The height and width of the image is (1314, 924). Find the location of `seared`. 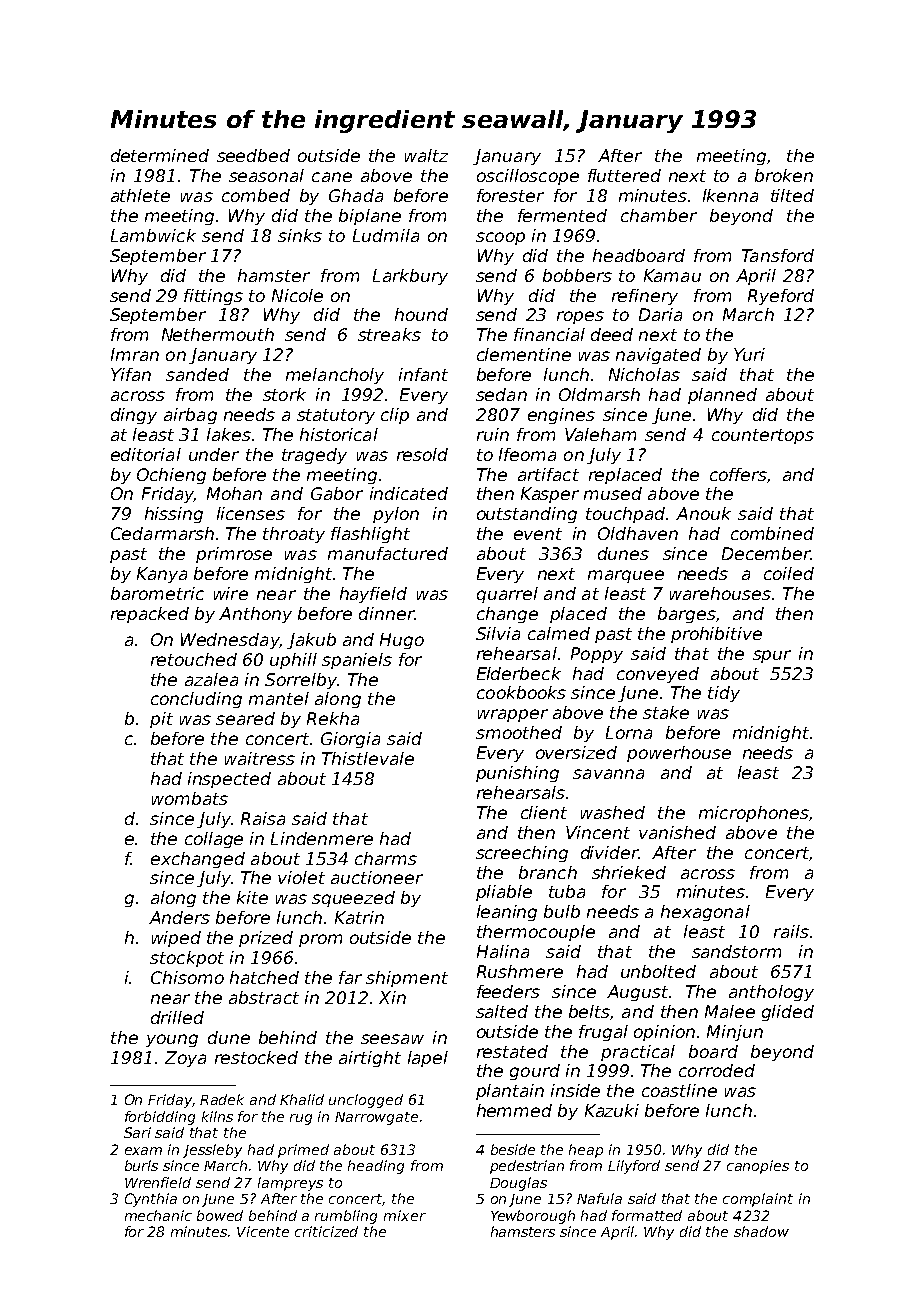

seared is located at coordinates (245, 718).
